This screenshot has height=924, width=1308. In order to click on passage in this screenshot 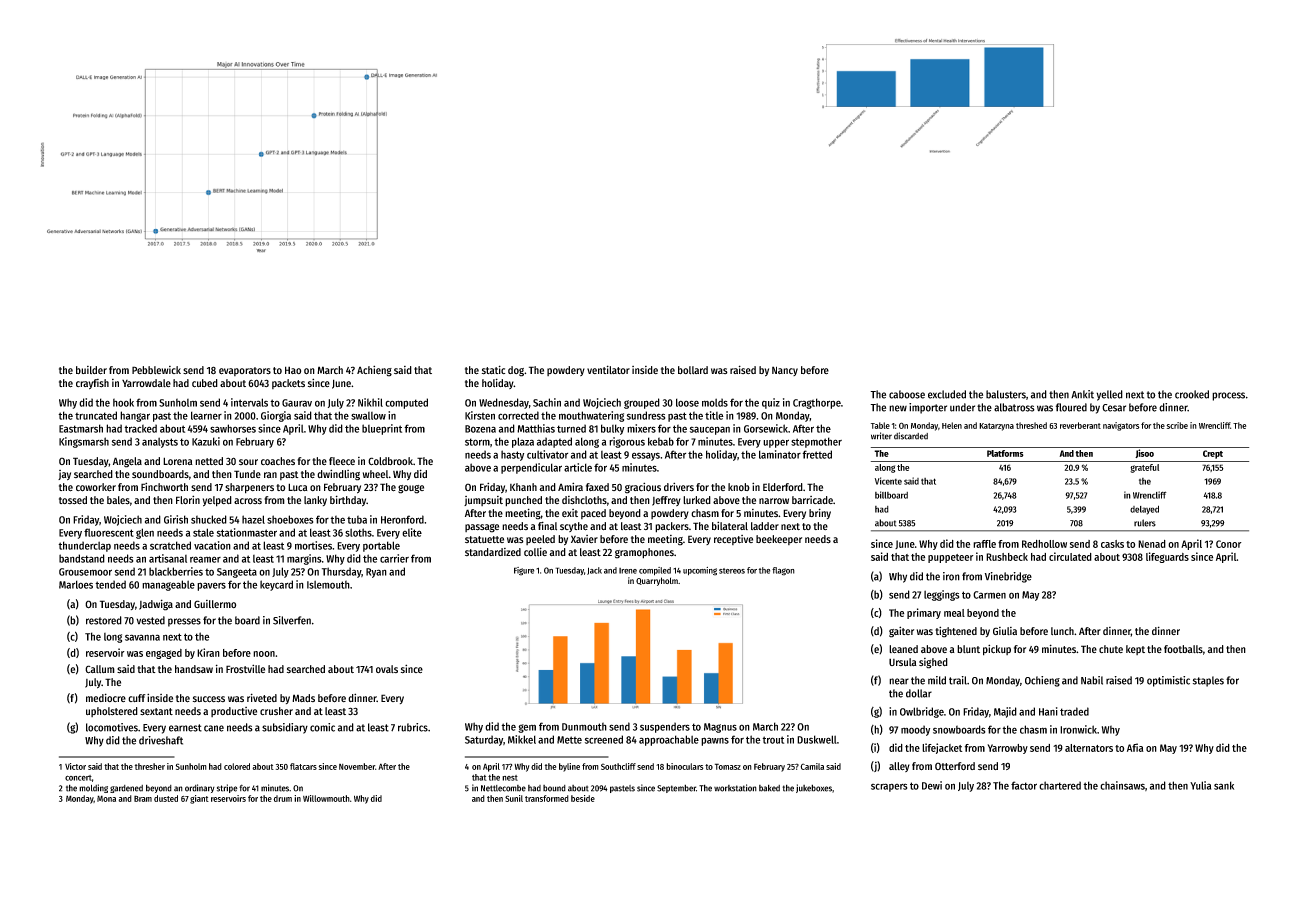, I will do `click(482, 528)`.
